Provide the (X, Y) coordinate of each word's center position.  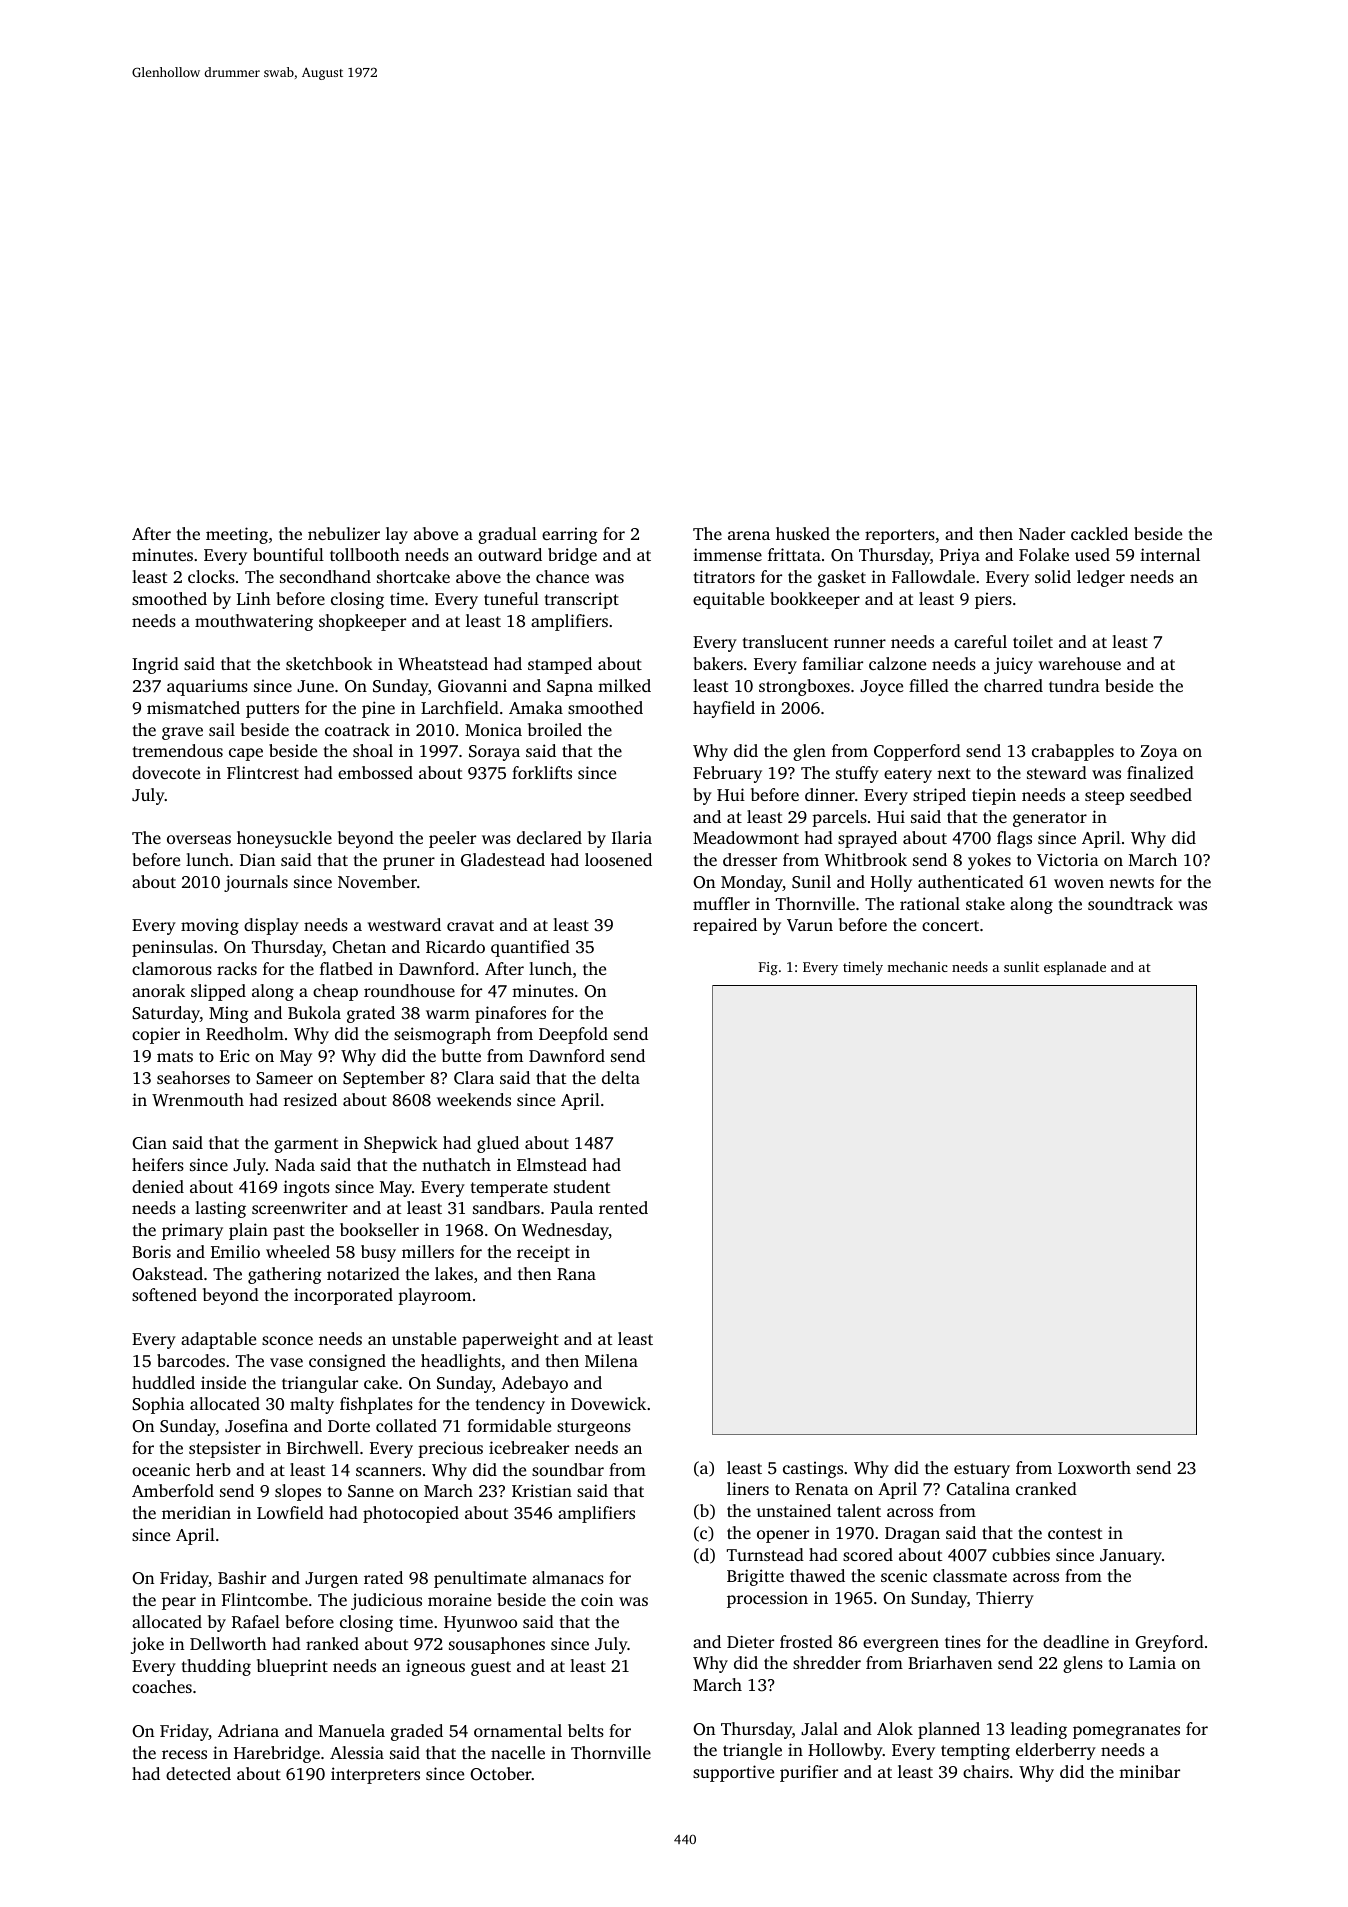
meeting (237, 535)
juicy (1013, 665)
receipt (543, 1253)
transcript (582, 600)
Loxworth (1094, 1467)
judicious (386, 1601)
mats (175, 1056)
